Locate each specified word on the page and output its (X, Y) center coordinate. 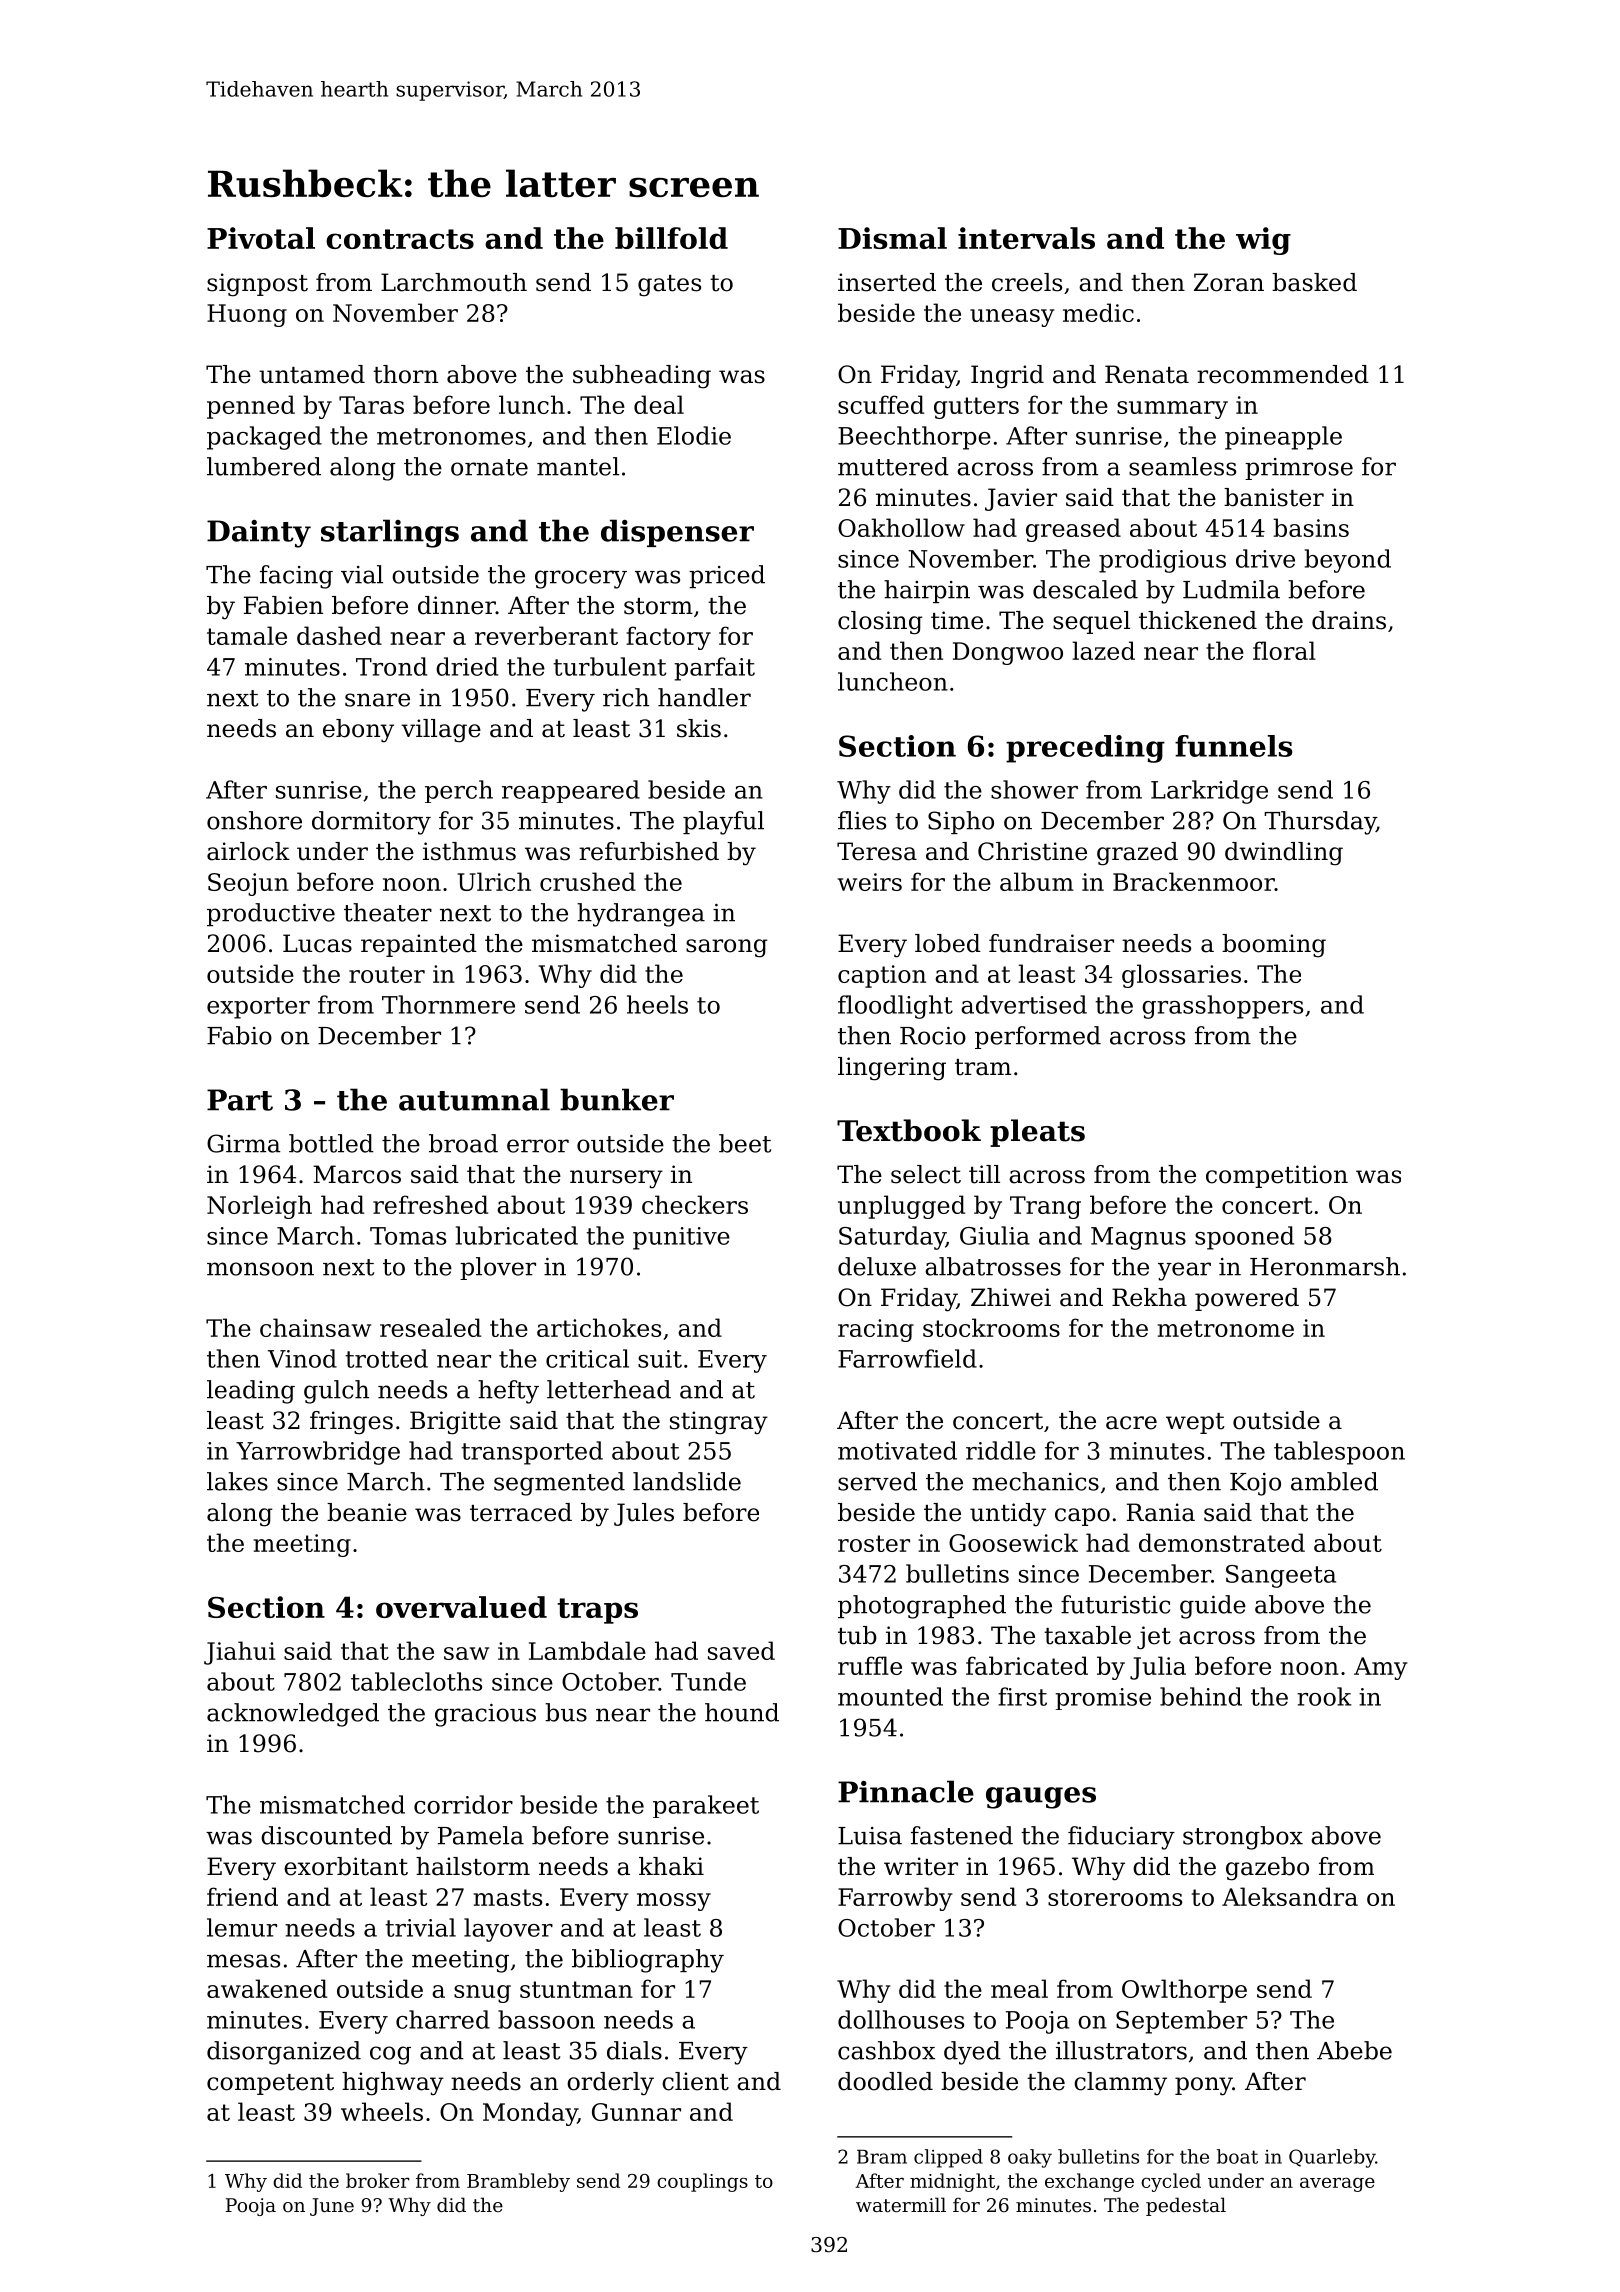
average (1337, 2184)
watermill (901, 2204)
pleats (1037, 1133)
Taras (371, 405)
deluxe (877, 1266)
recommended (1283, 374)
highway (393, 2084)
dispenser (677, 533)
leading (251, 1392)
